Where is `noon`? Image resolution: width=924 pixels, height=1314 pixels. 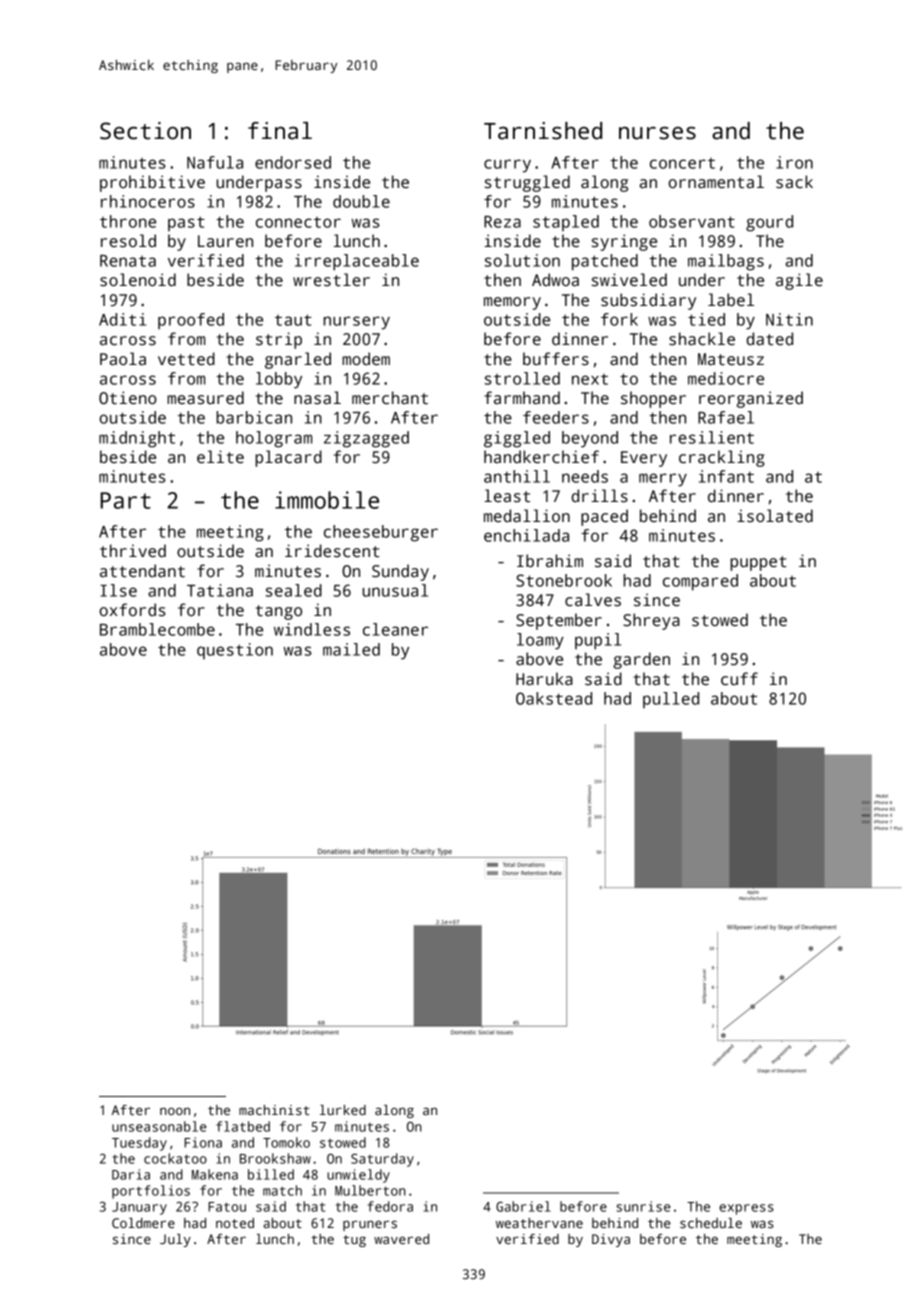 noon is located at coordinates (175, 1111).
